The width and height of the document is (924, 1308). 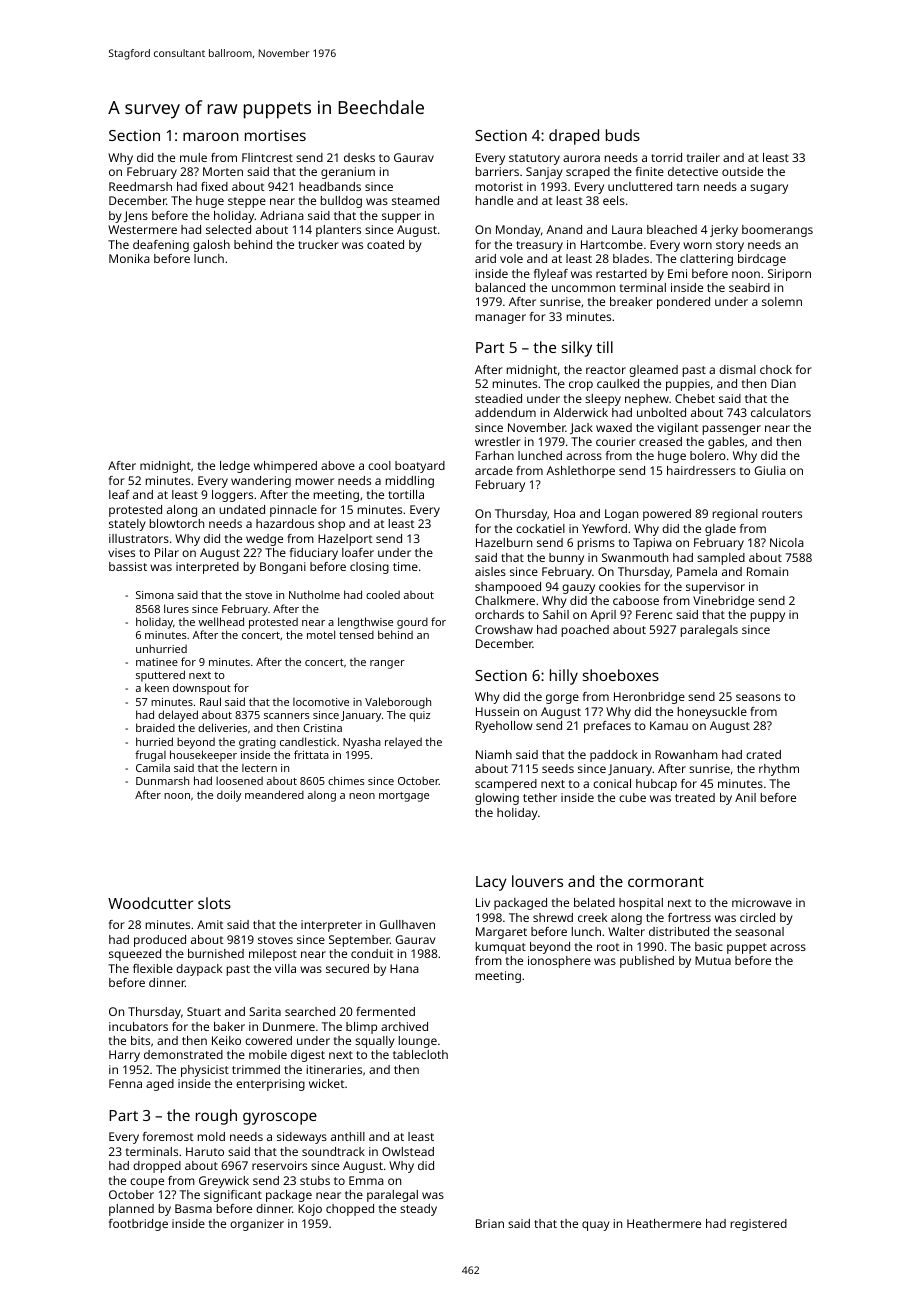 I want to click on buds, so click(x=623, y=135).
